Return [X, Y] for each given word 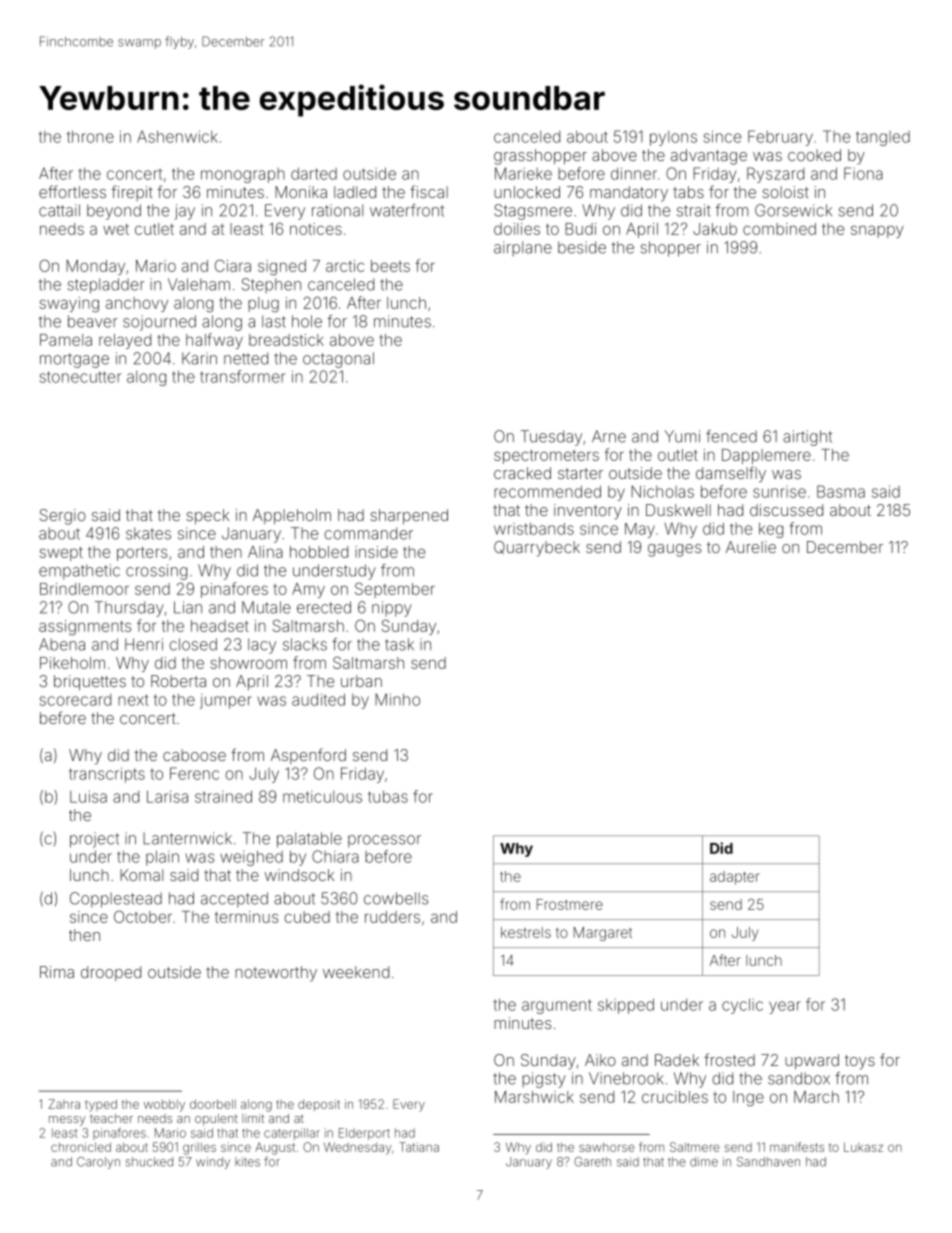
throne [90, 136]
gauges [674, 550]
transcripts [107, 775]
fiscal [429, 191]
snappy [877, 231]
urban [361, 681]
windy [213, 1163]
